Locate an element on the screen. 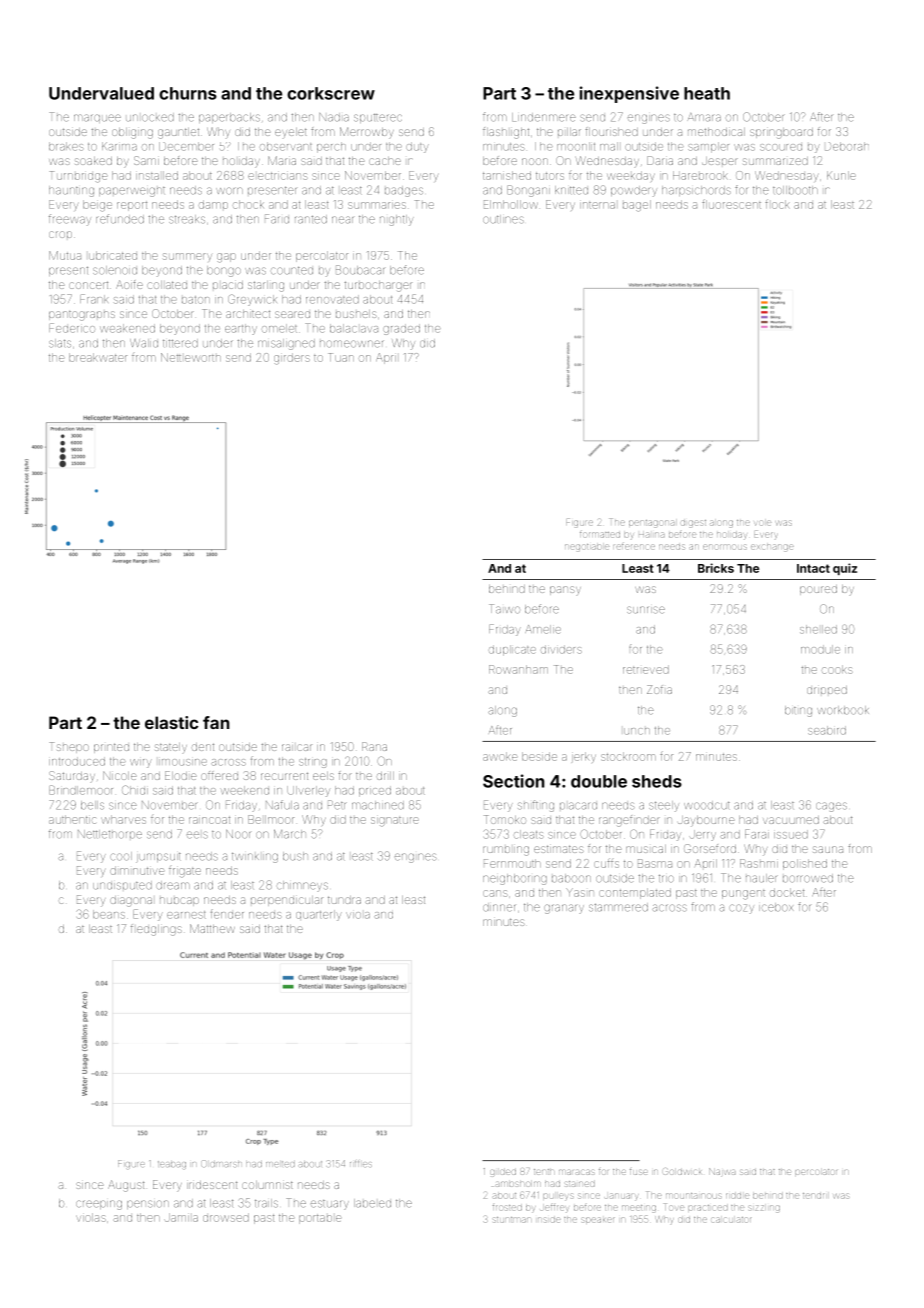 This screenshot has height=1308, width=924. twinkling is located at coordinates (255, 857).
